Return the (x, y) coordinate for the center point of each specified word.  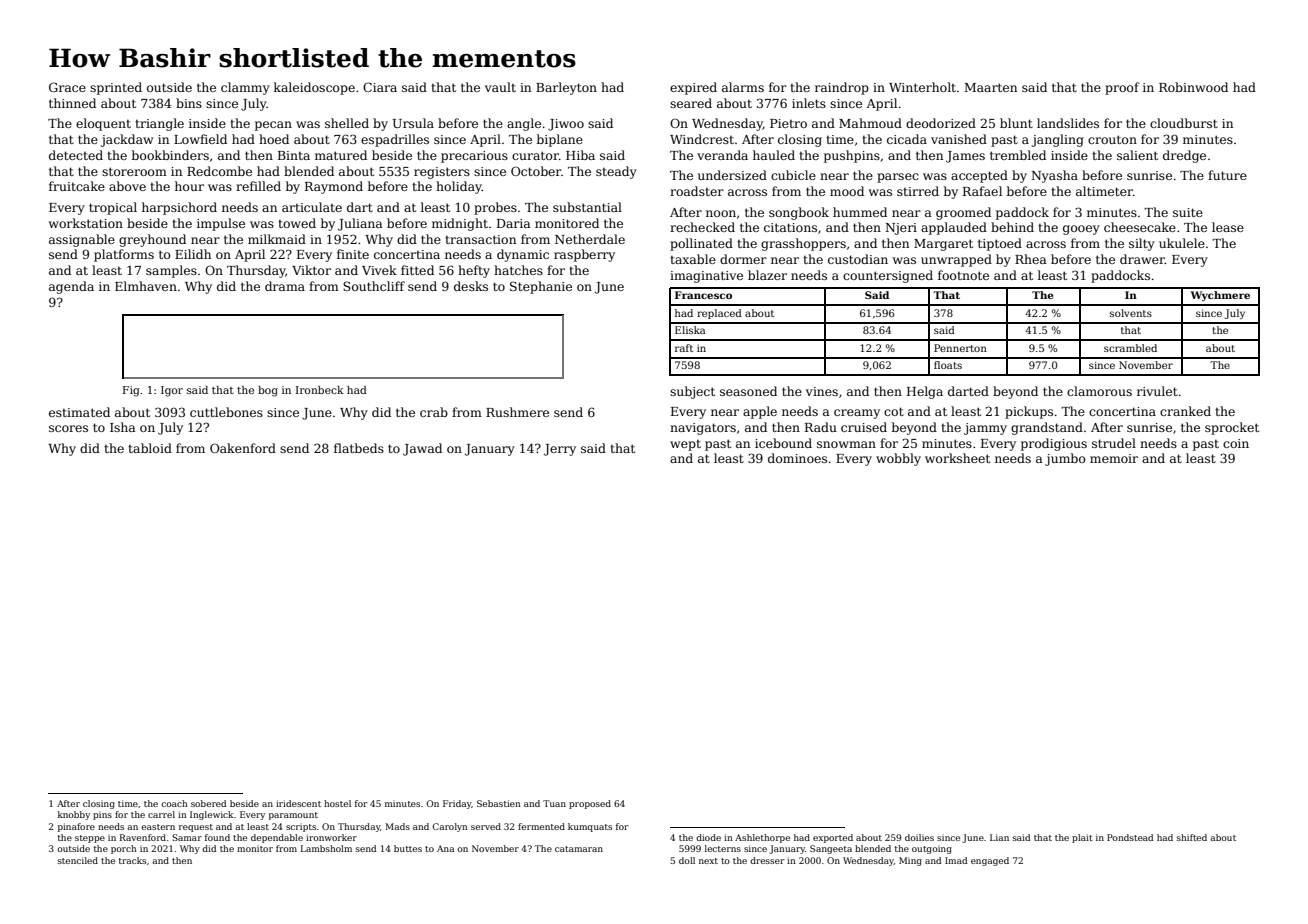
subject (692, 392)
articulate (312, 207)
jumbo (1065, 459)
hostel (337, 803)
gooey (1081, 230)
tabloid (150, 448)
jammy (985, 429)
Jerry (560, 450)
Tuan (554, 803)
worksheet (957, 458)
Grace (67, 87)
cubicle (793, 175)
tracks (132, 860)
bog (268, 391)
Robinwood (1193, 87)
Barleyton (566, 88)
